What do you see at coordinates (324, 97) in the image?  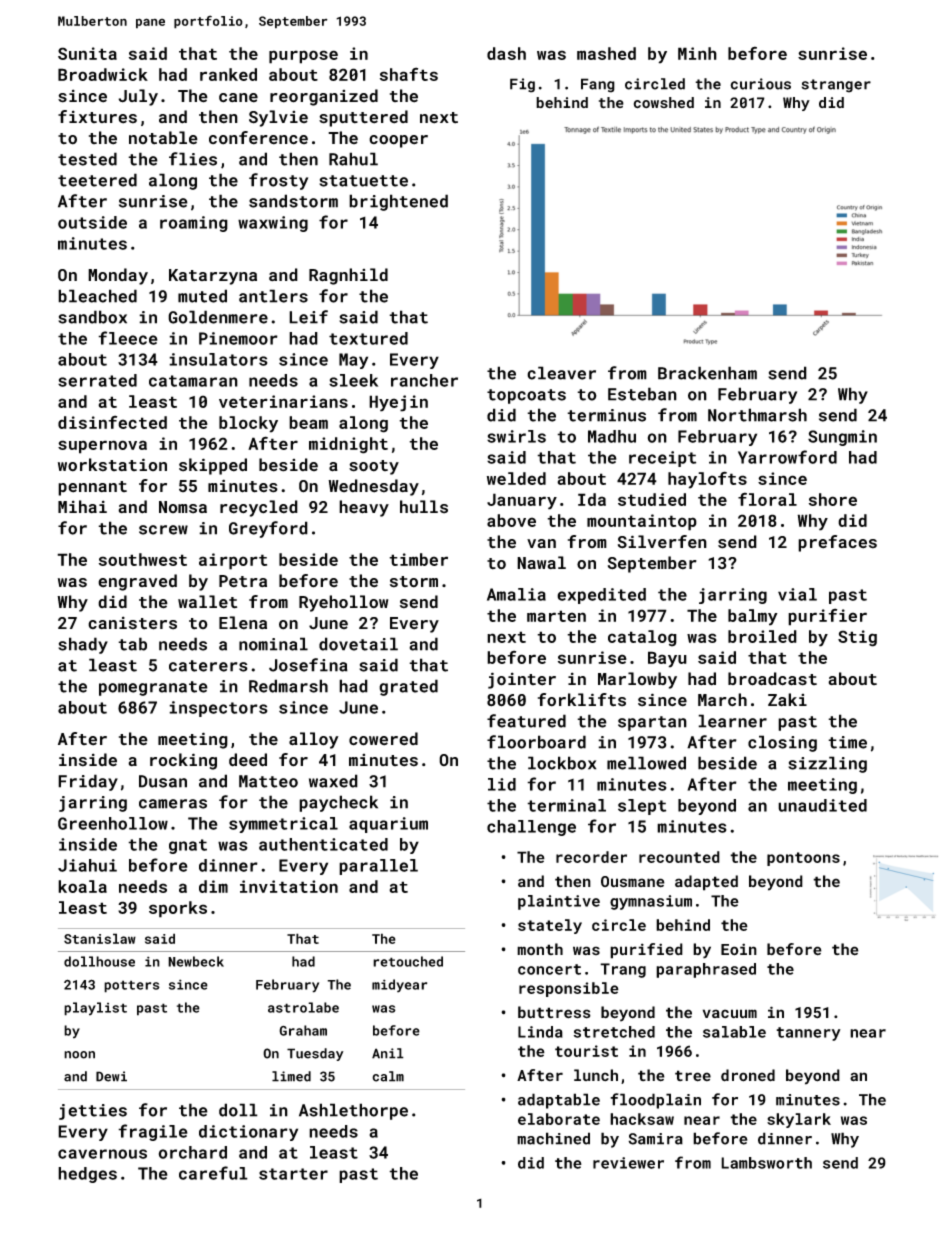 I see `reorganized` at bounding box center [324, 97].
